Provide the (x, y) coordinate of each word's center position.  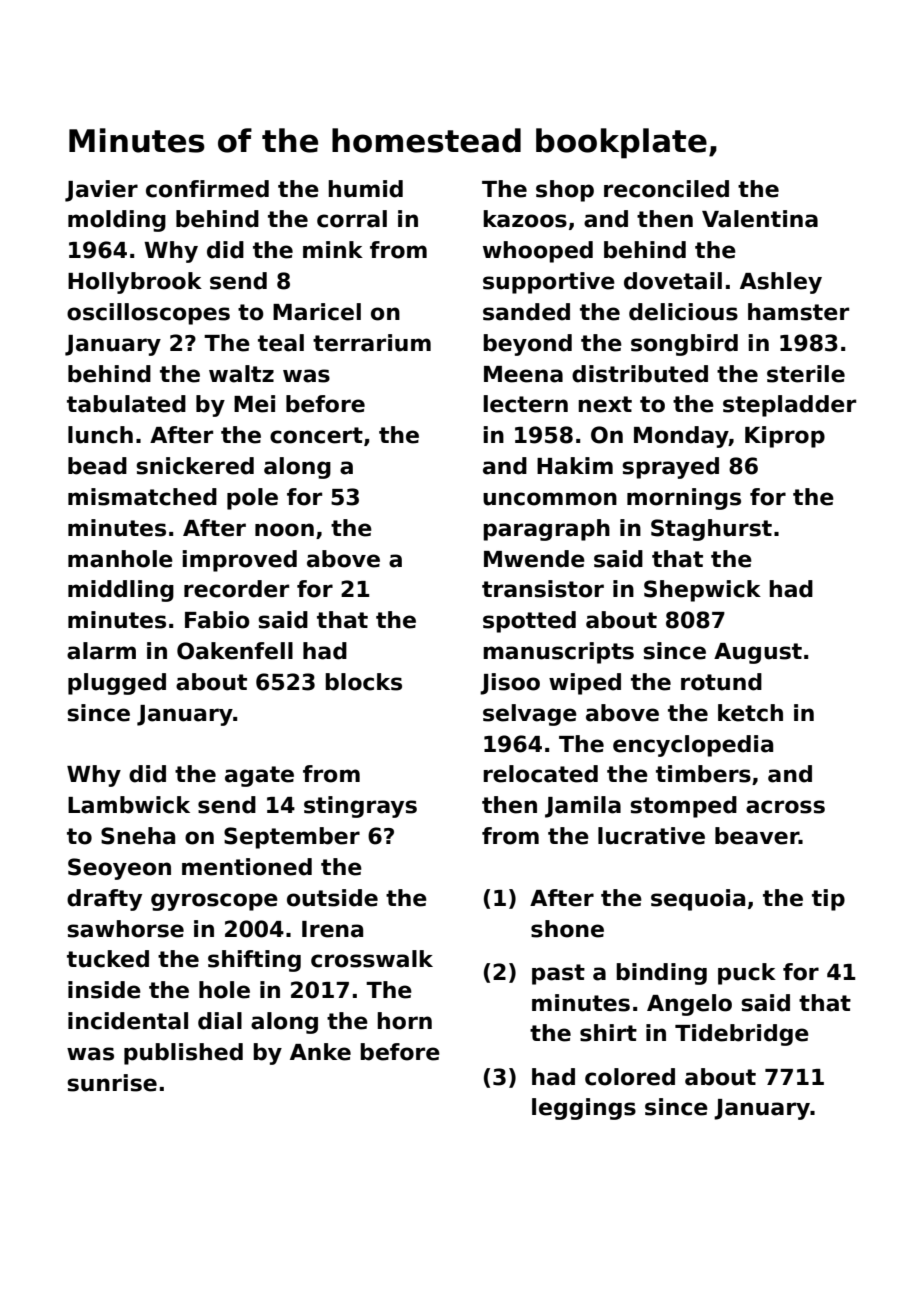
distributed (640, 374)
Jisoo (510, 684)
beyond (527, 345)
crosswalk (372, 959)
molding (117, 221)
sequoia (698, 900)
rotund (721, 682)
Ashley (781, 283)
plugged (117, 684)
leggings (584, 1109)
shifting (254, 961)
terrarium (372, 343)
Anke (320, 1052)
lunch (100, 435)
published (183, 1054)
